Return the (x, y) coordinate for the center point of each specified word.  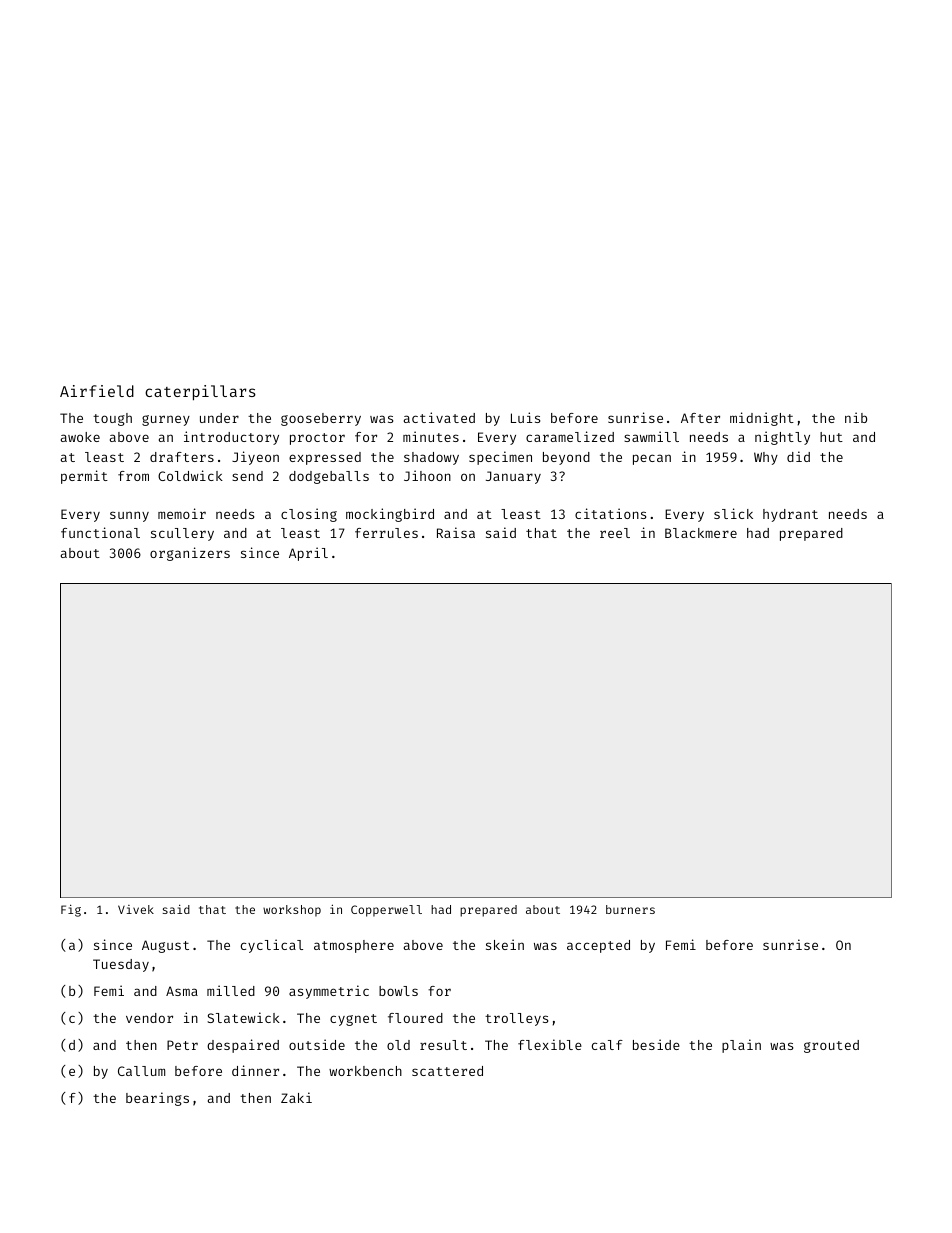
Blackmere (701, 533)
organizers (190, 554)
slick (733, 513)
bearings (157, 1099)
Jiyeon (255, 458)
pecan (652, 459)
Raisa (456, 532)
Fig (71, 910)
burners (630, 909)
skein (505, 944)
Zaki (296, 1097)
